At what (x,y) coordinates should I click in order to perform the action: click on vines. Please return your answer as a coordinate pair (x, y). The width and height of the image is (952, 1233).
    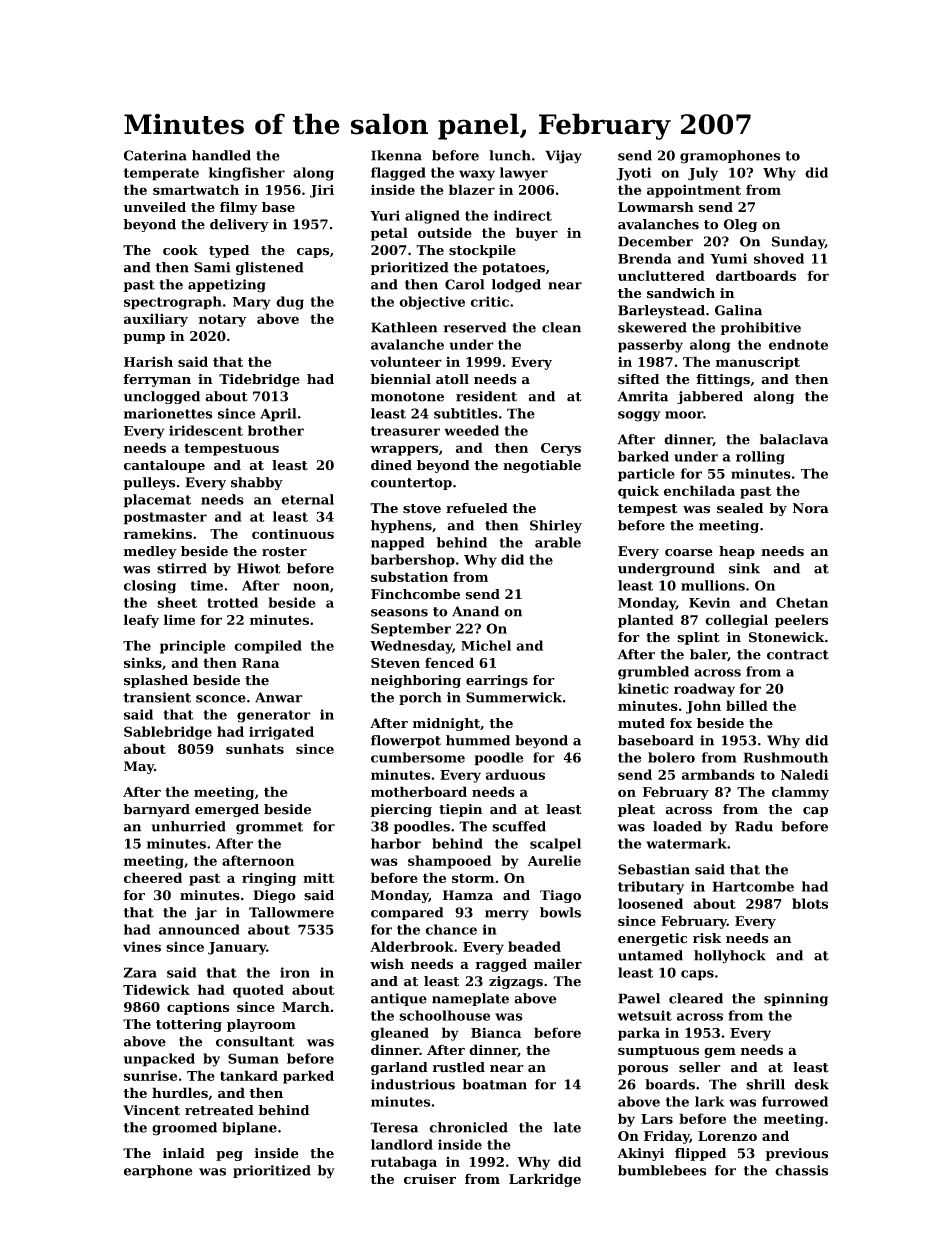
    Looking at the image, I should click on (142, 946).
